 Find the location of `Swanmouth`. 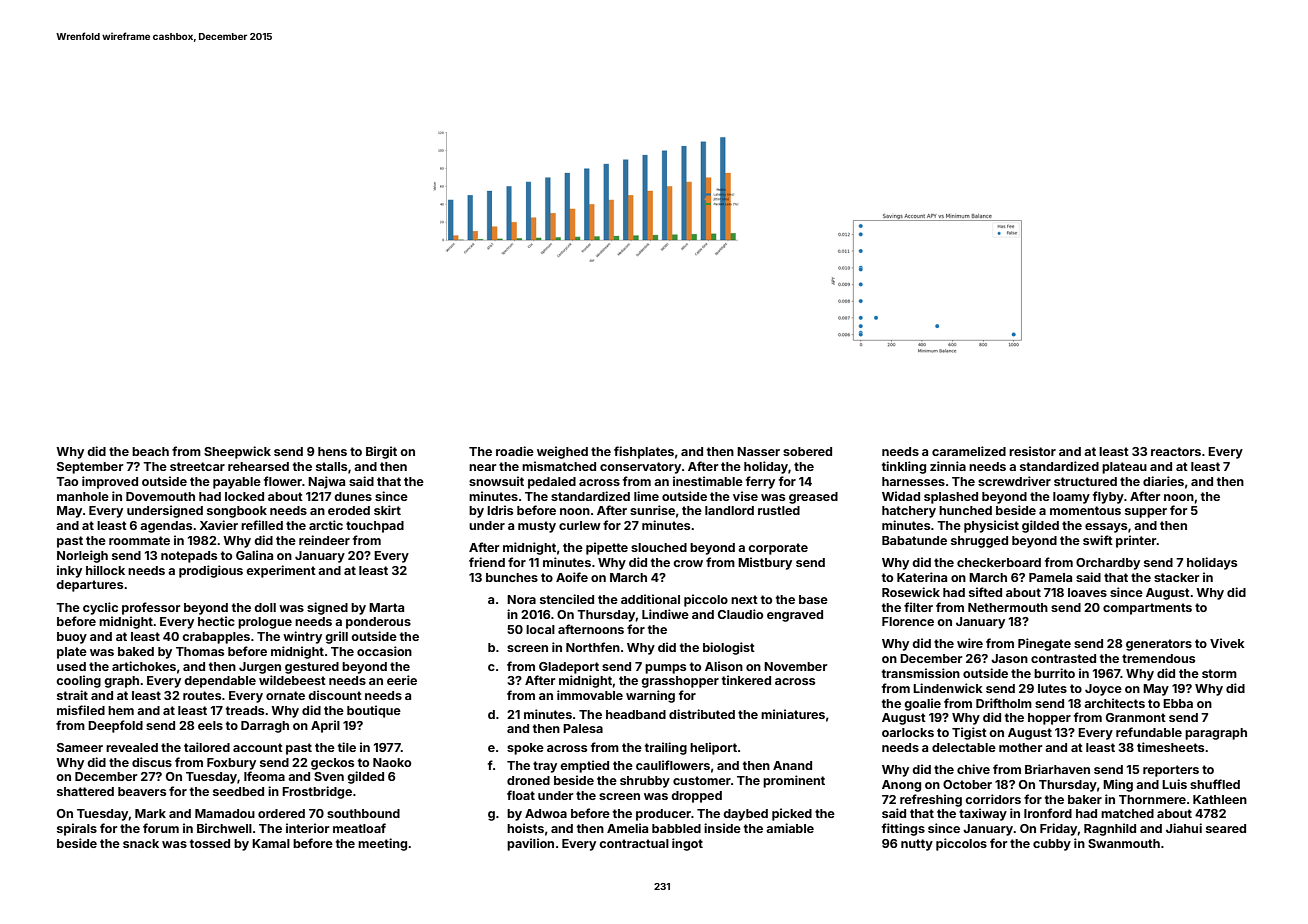

Swanmouth is located at coordinates (1124, 843).
